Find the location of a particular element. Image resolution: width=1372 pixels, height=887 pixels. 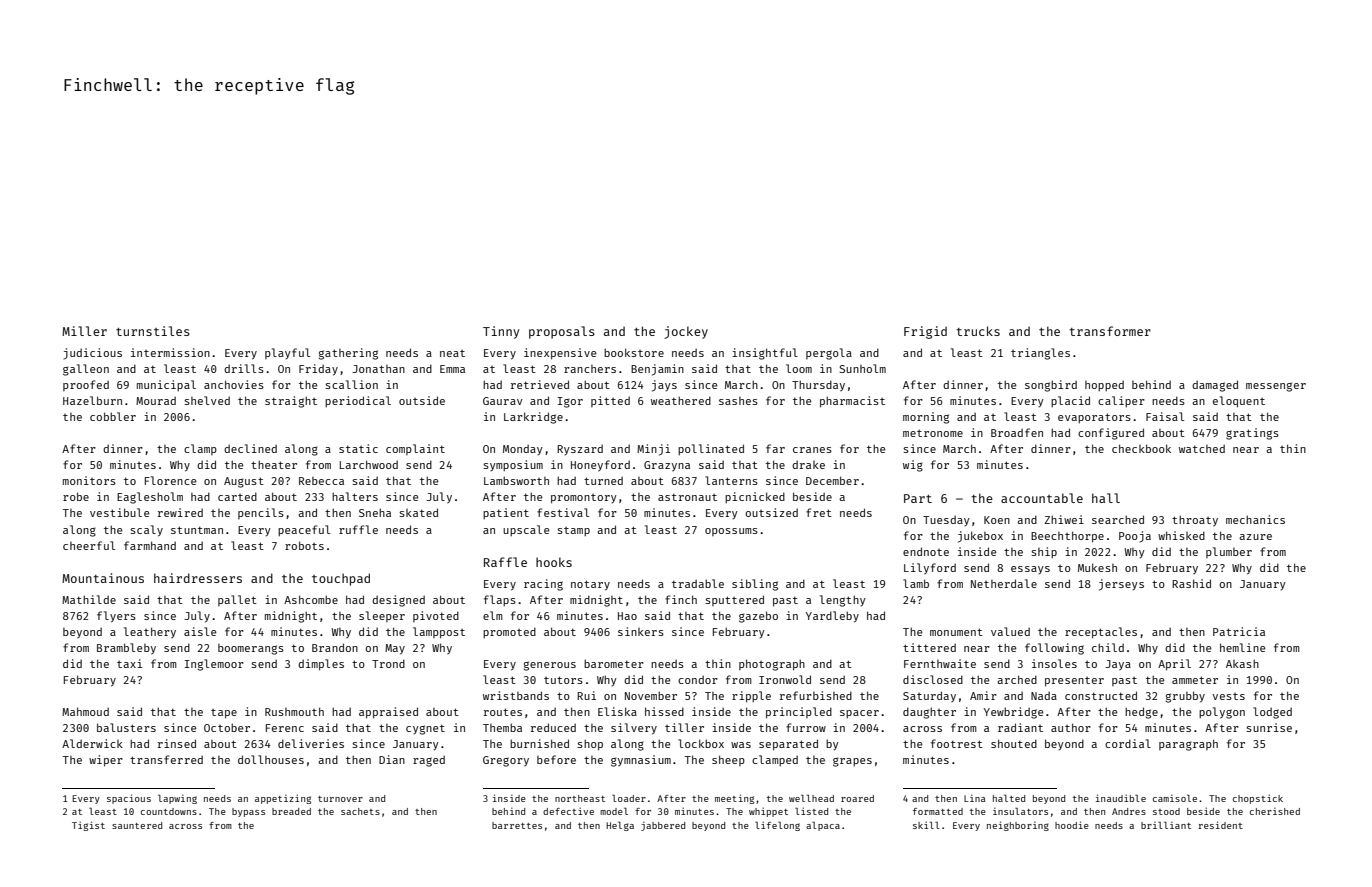

Monday is located at coordinates (523, 450).
